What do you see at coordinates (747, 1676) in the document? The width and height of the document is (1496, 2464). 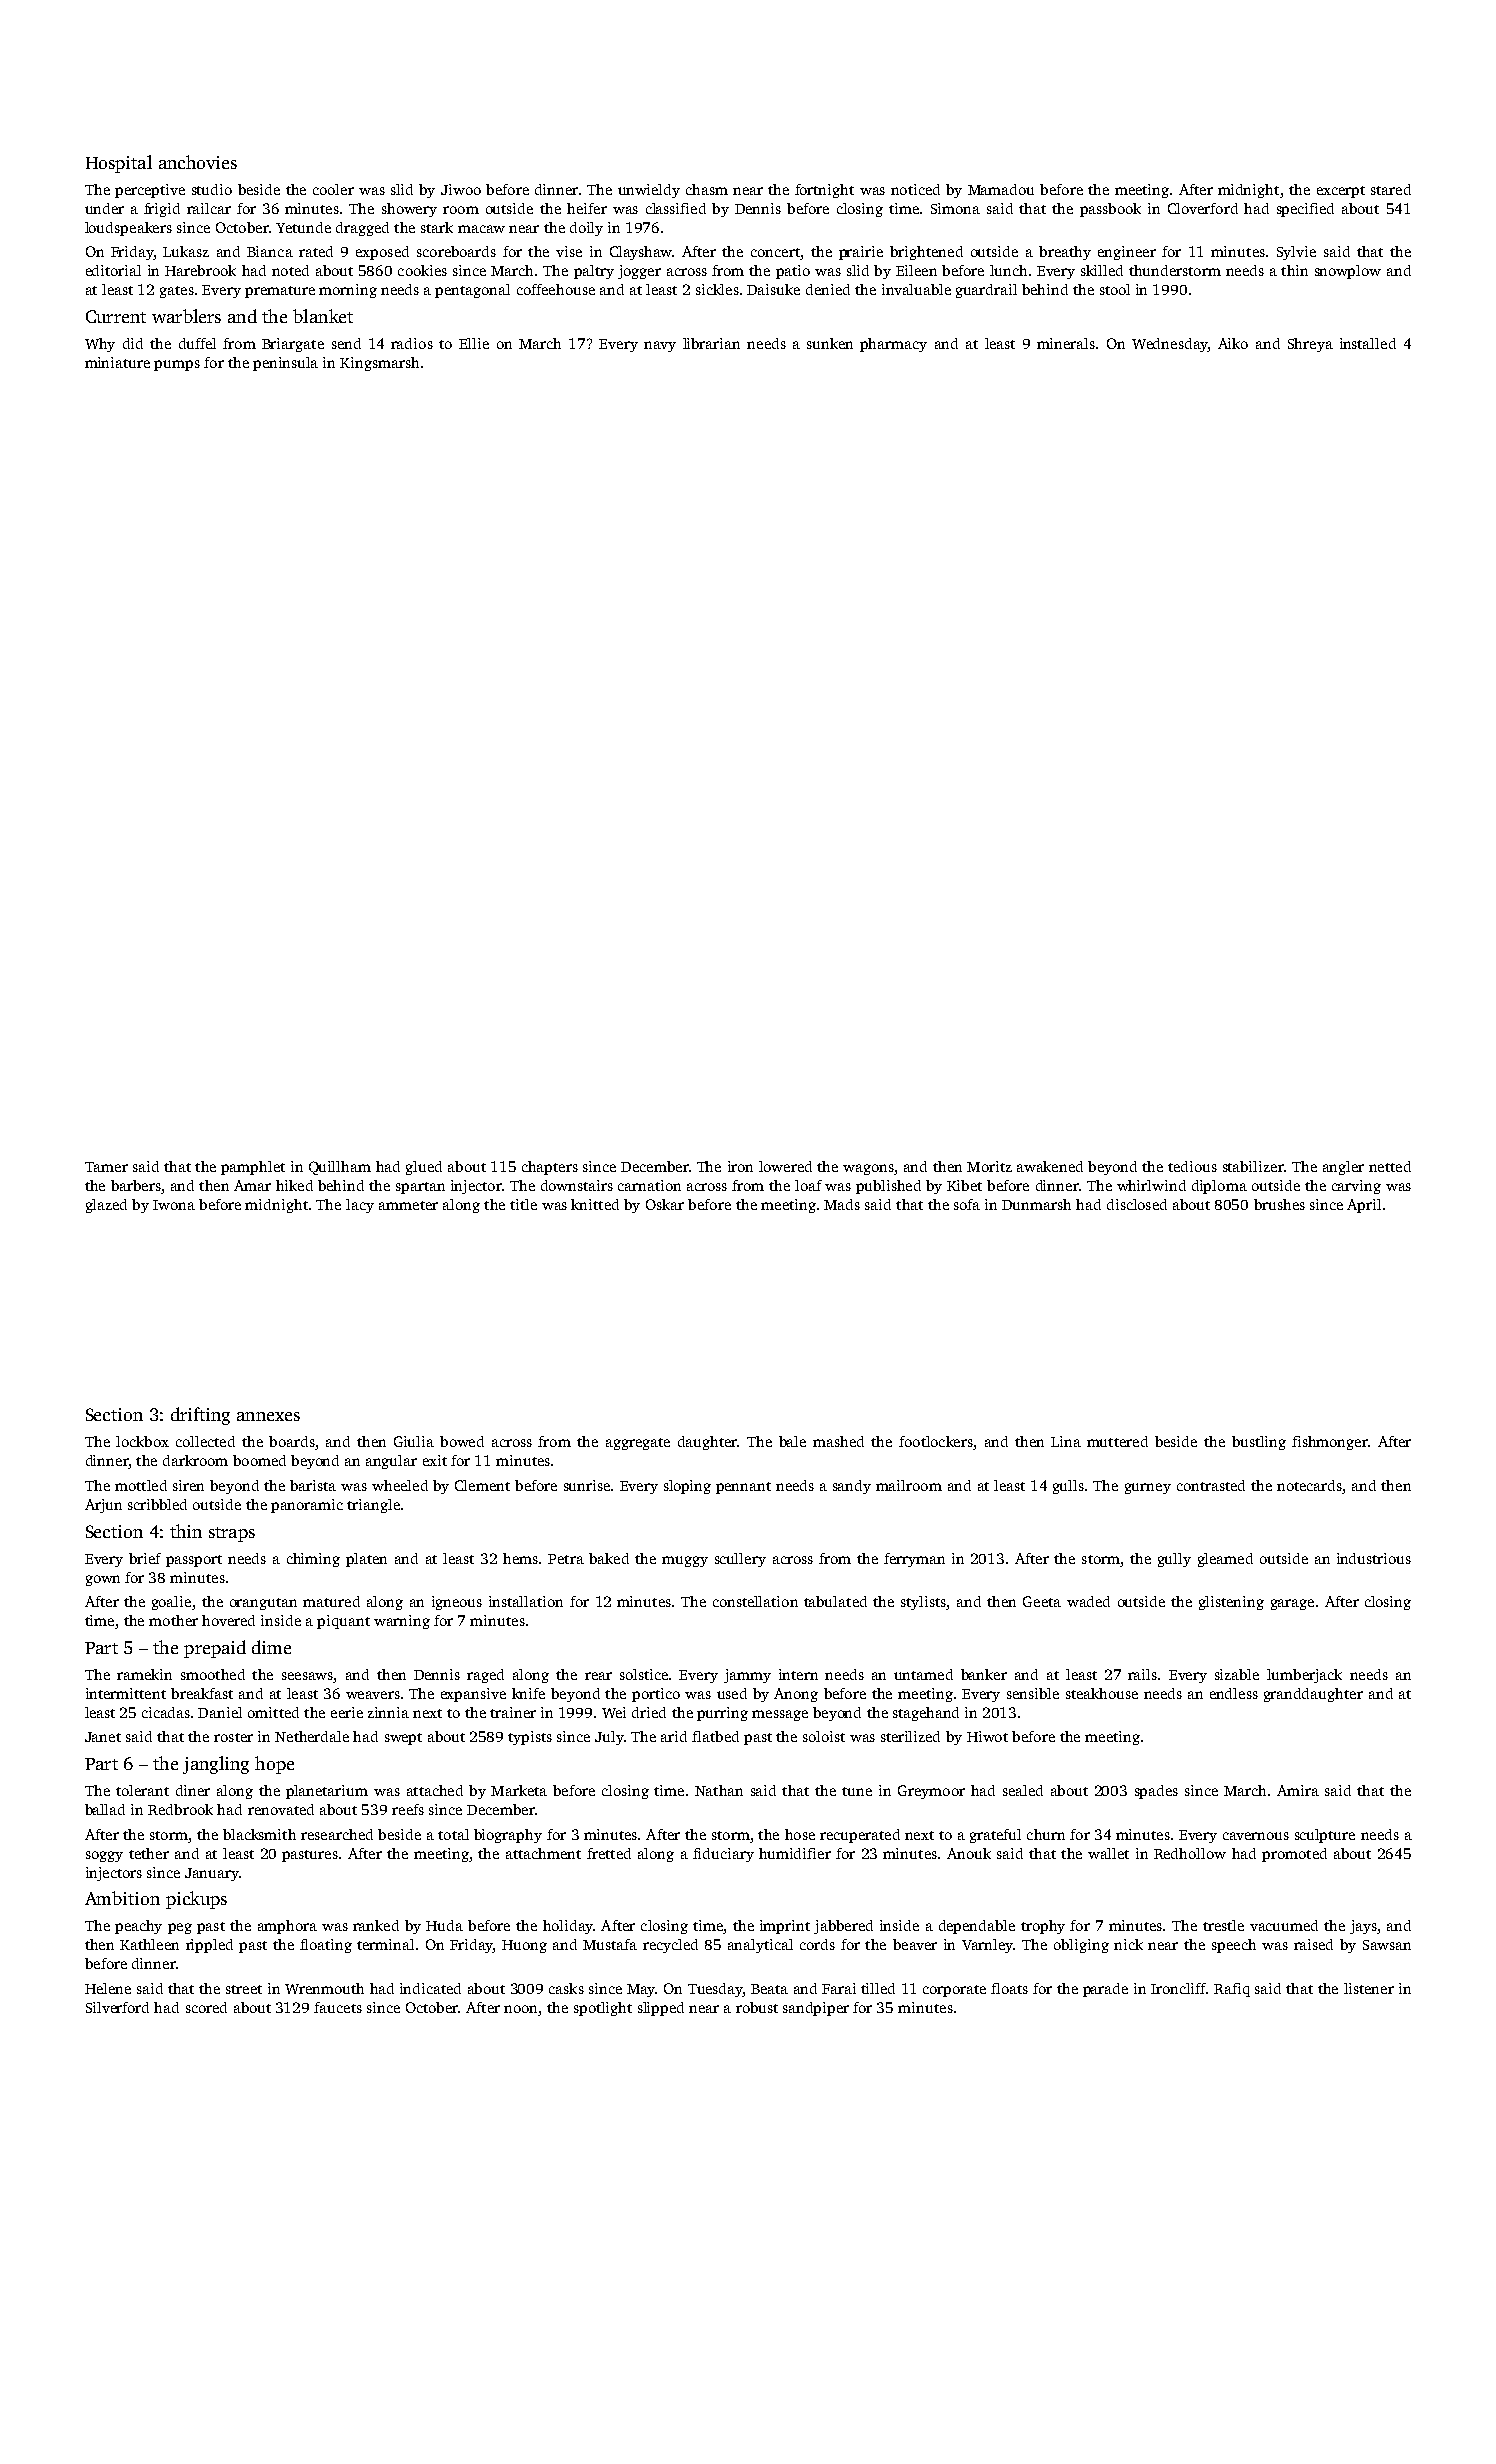 I see `jammy` at bounding box center [747, 1676].
